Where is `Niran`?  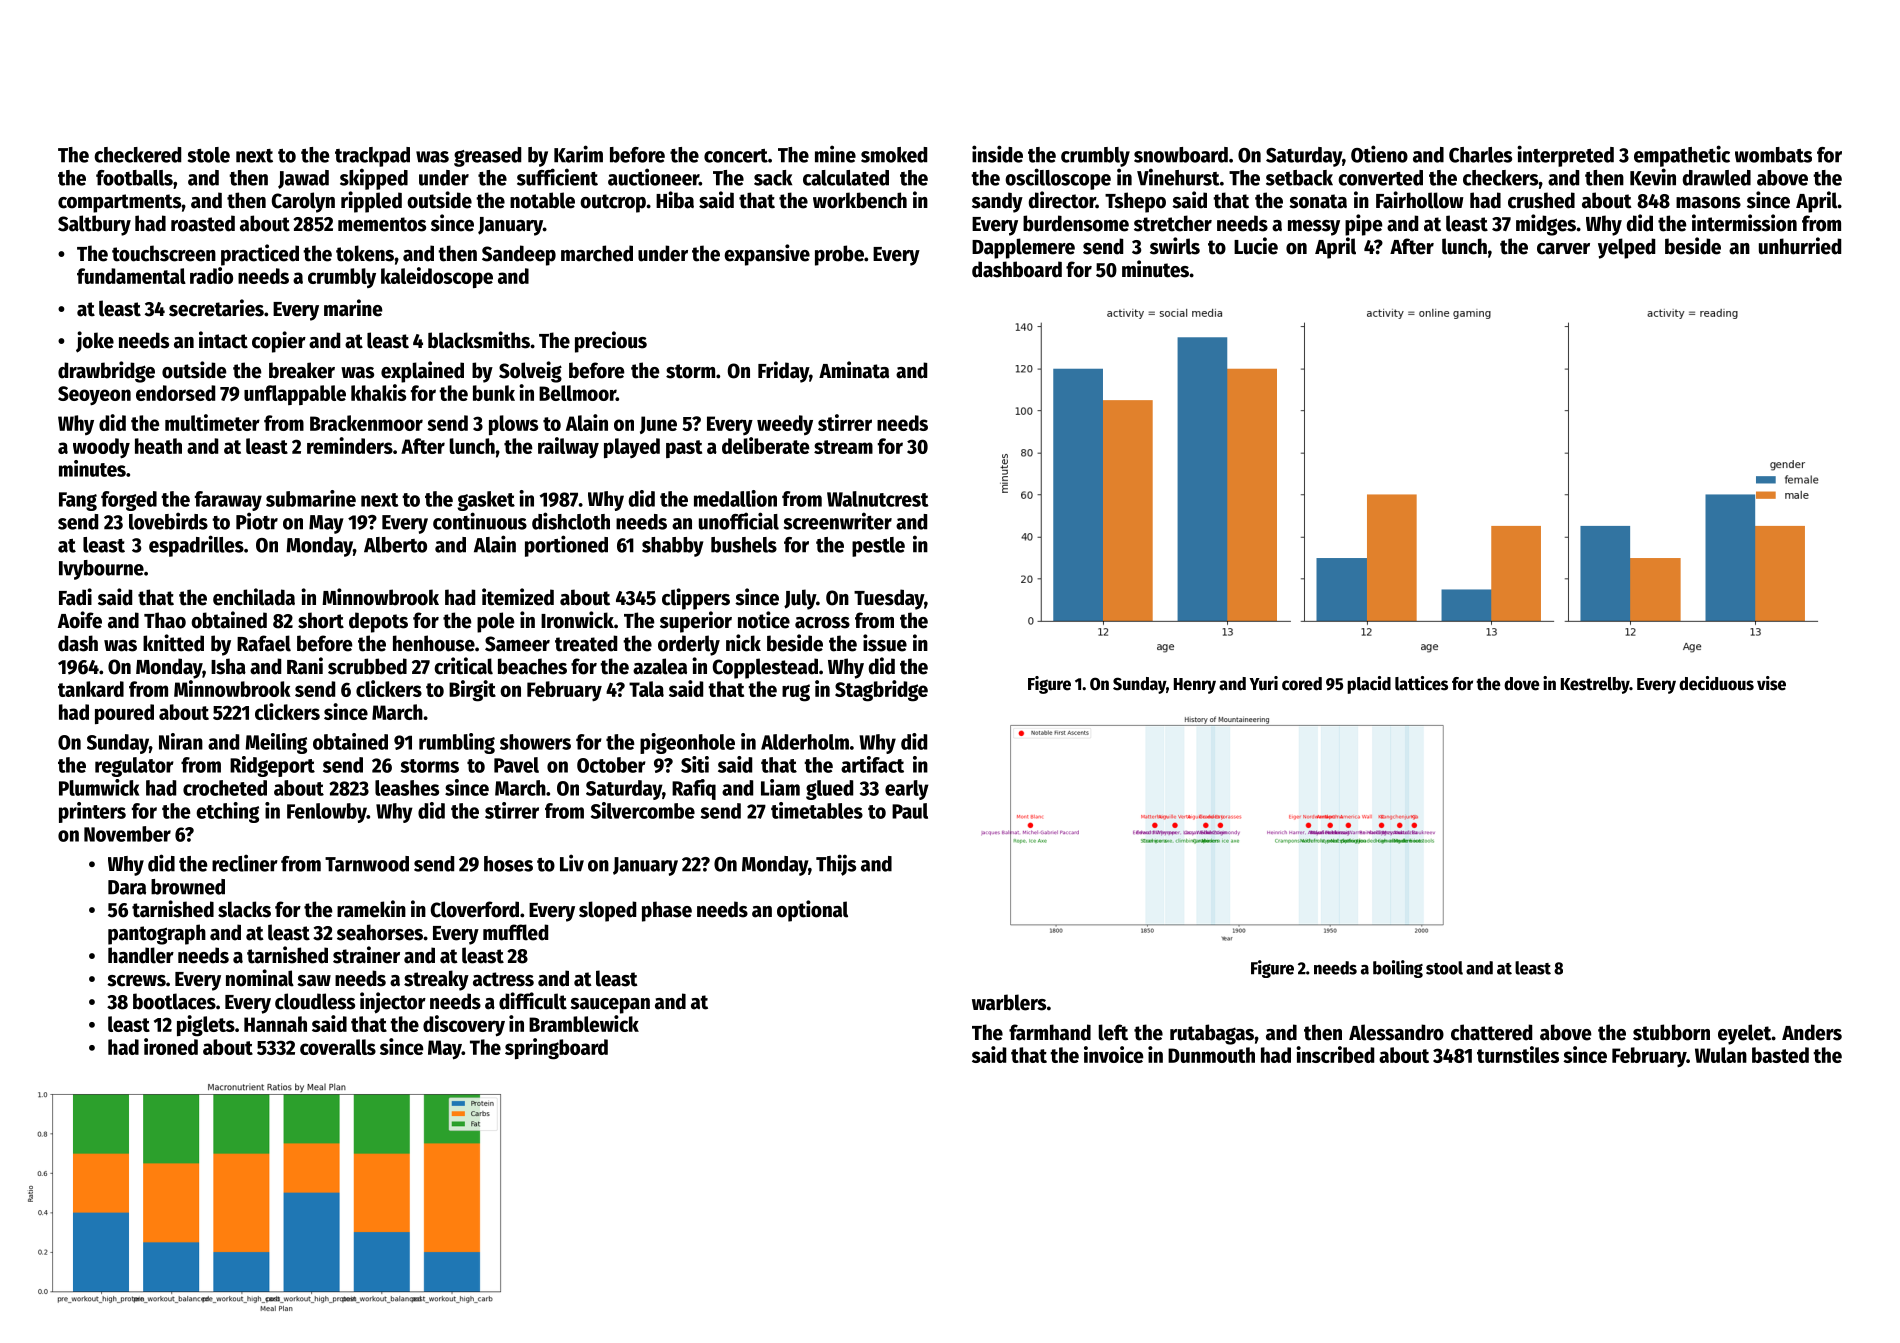 Niran is located at coordinates (181, 741).
